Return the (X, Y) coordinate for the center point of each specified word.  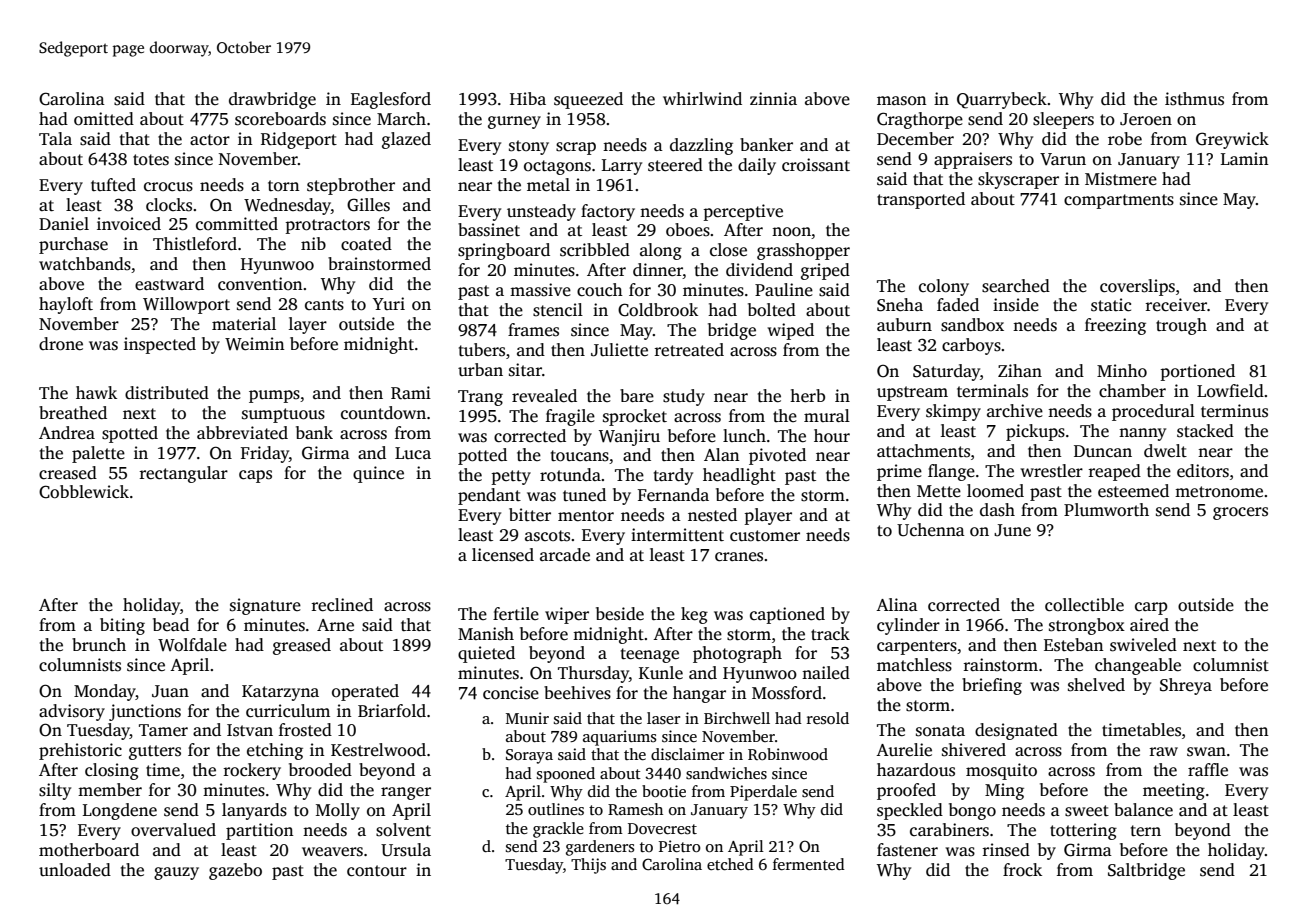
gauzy (176, 873)
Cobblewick (84, 492)
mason (901, 101)
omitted (104, 119)
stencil (558, 310)
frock (1022, 870)
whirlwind (702, 99)
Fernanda (673, 495)
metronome (1219, 492)
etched (730, 864)
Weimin (254, 344)
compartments (1119, 201)
